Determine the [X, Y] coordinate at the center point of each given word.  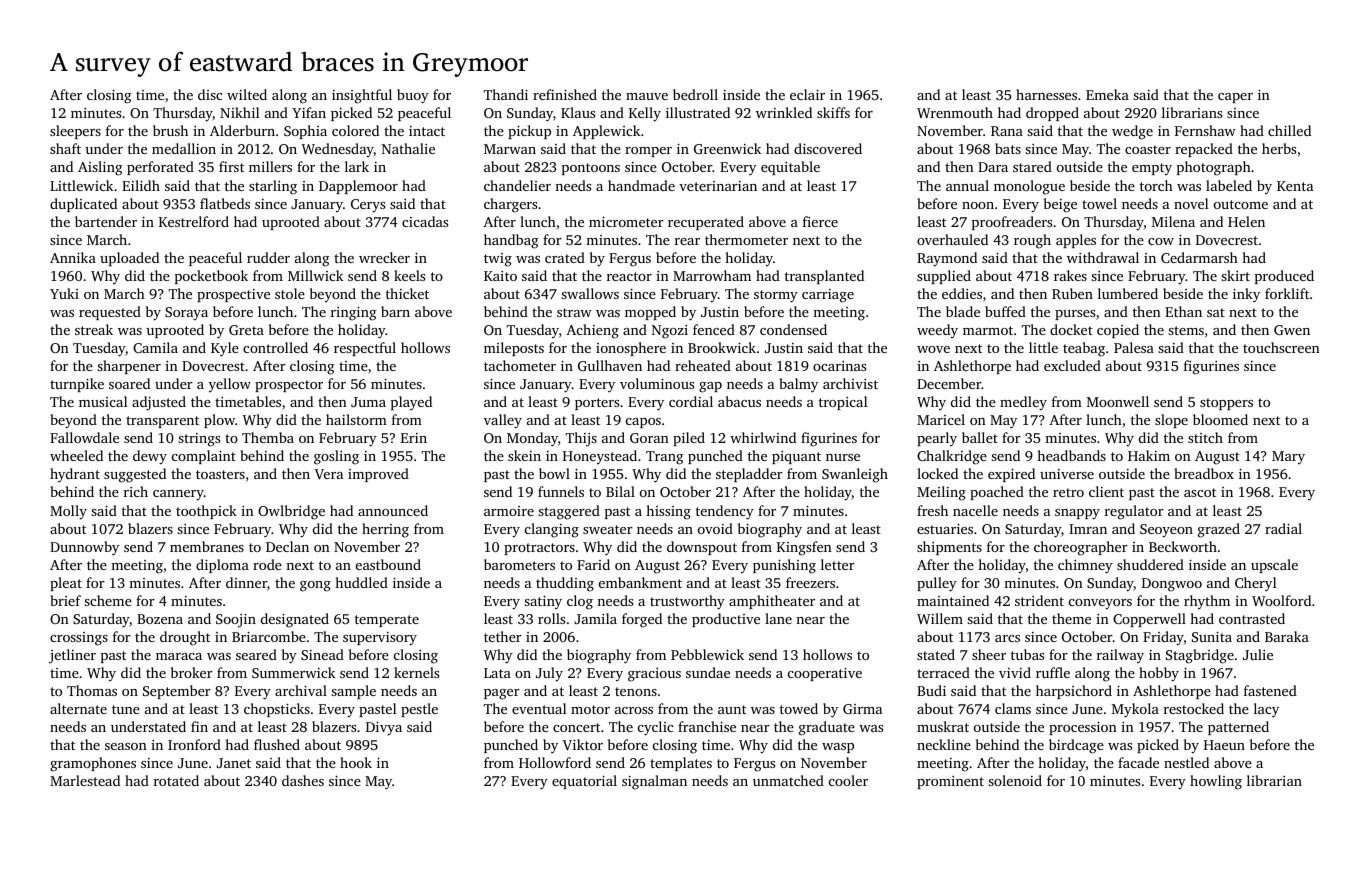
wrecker [384, 257]
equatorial [584, 782]
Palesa [1134, 347]
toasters [220, 474]
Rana [1007, 131]
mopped [650, 313]
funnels [561, 491]
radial [1283, 528]
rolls [551, 618]
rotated [176, 780]
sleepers [75, 132]
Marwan [510, 149]
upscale [1274, 566]
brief [65, 600]
